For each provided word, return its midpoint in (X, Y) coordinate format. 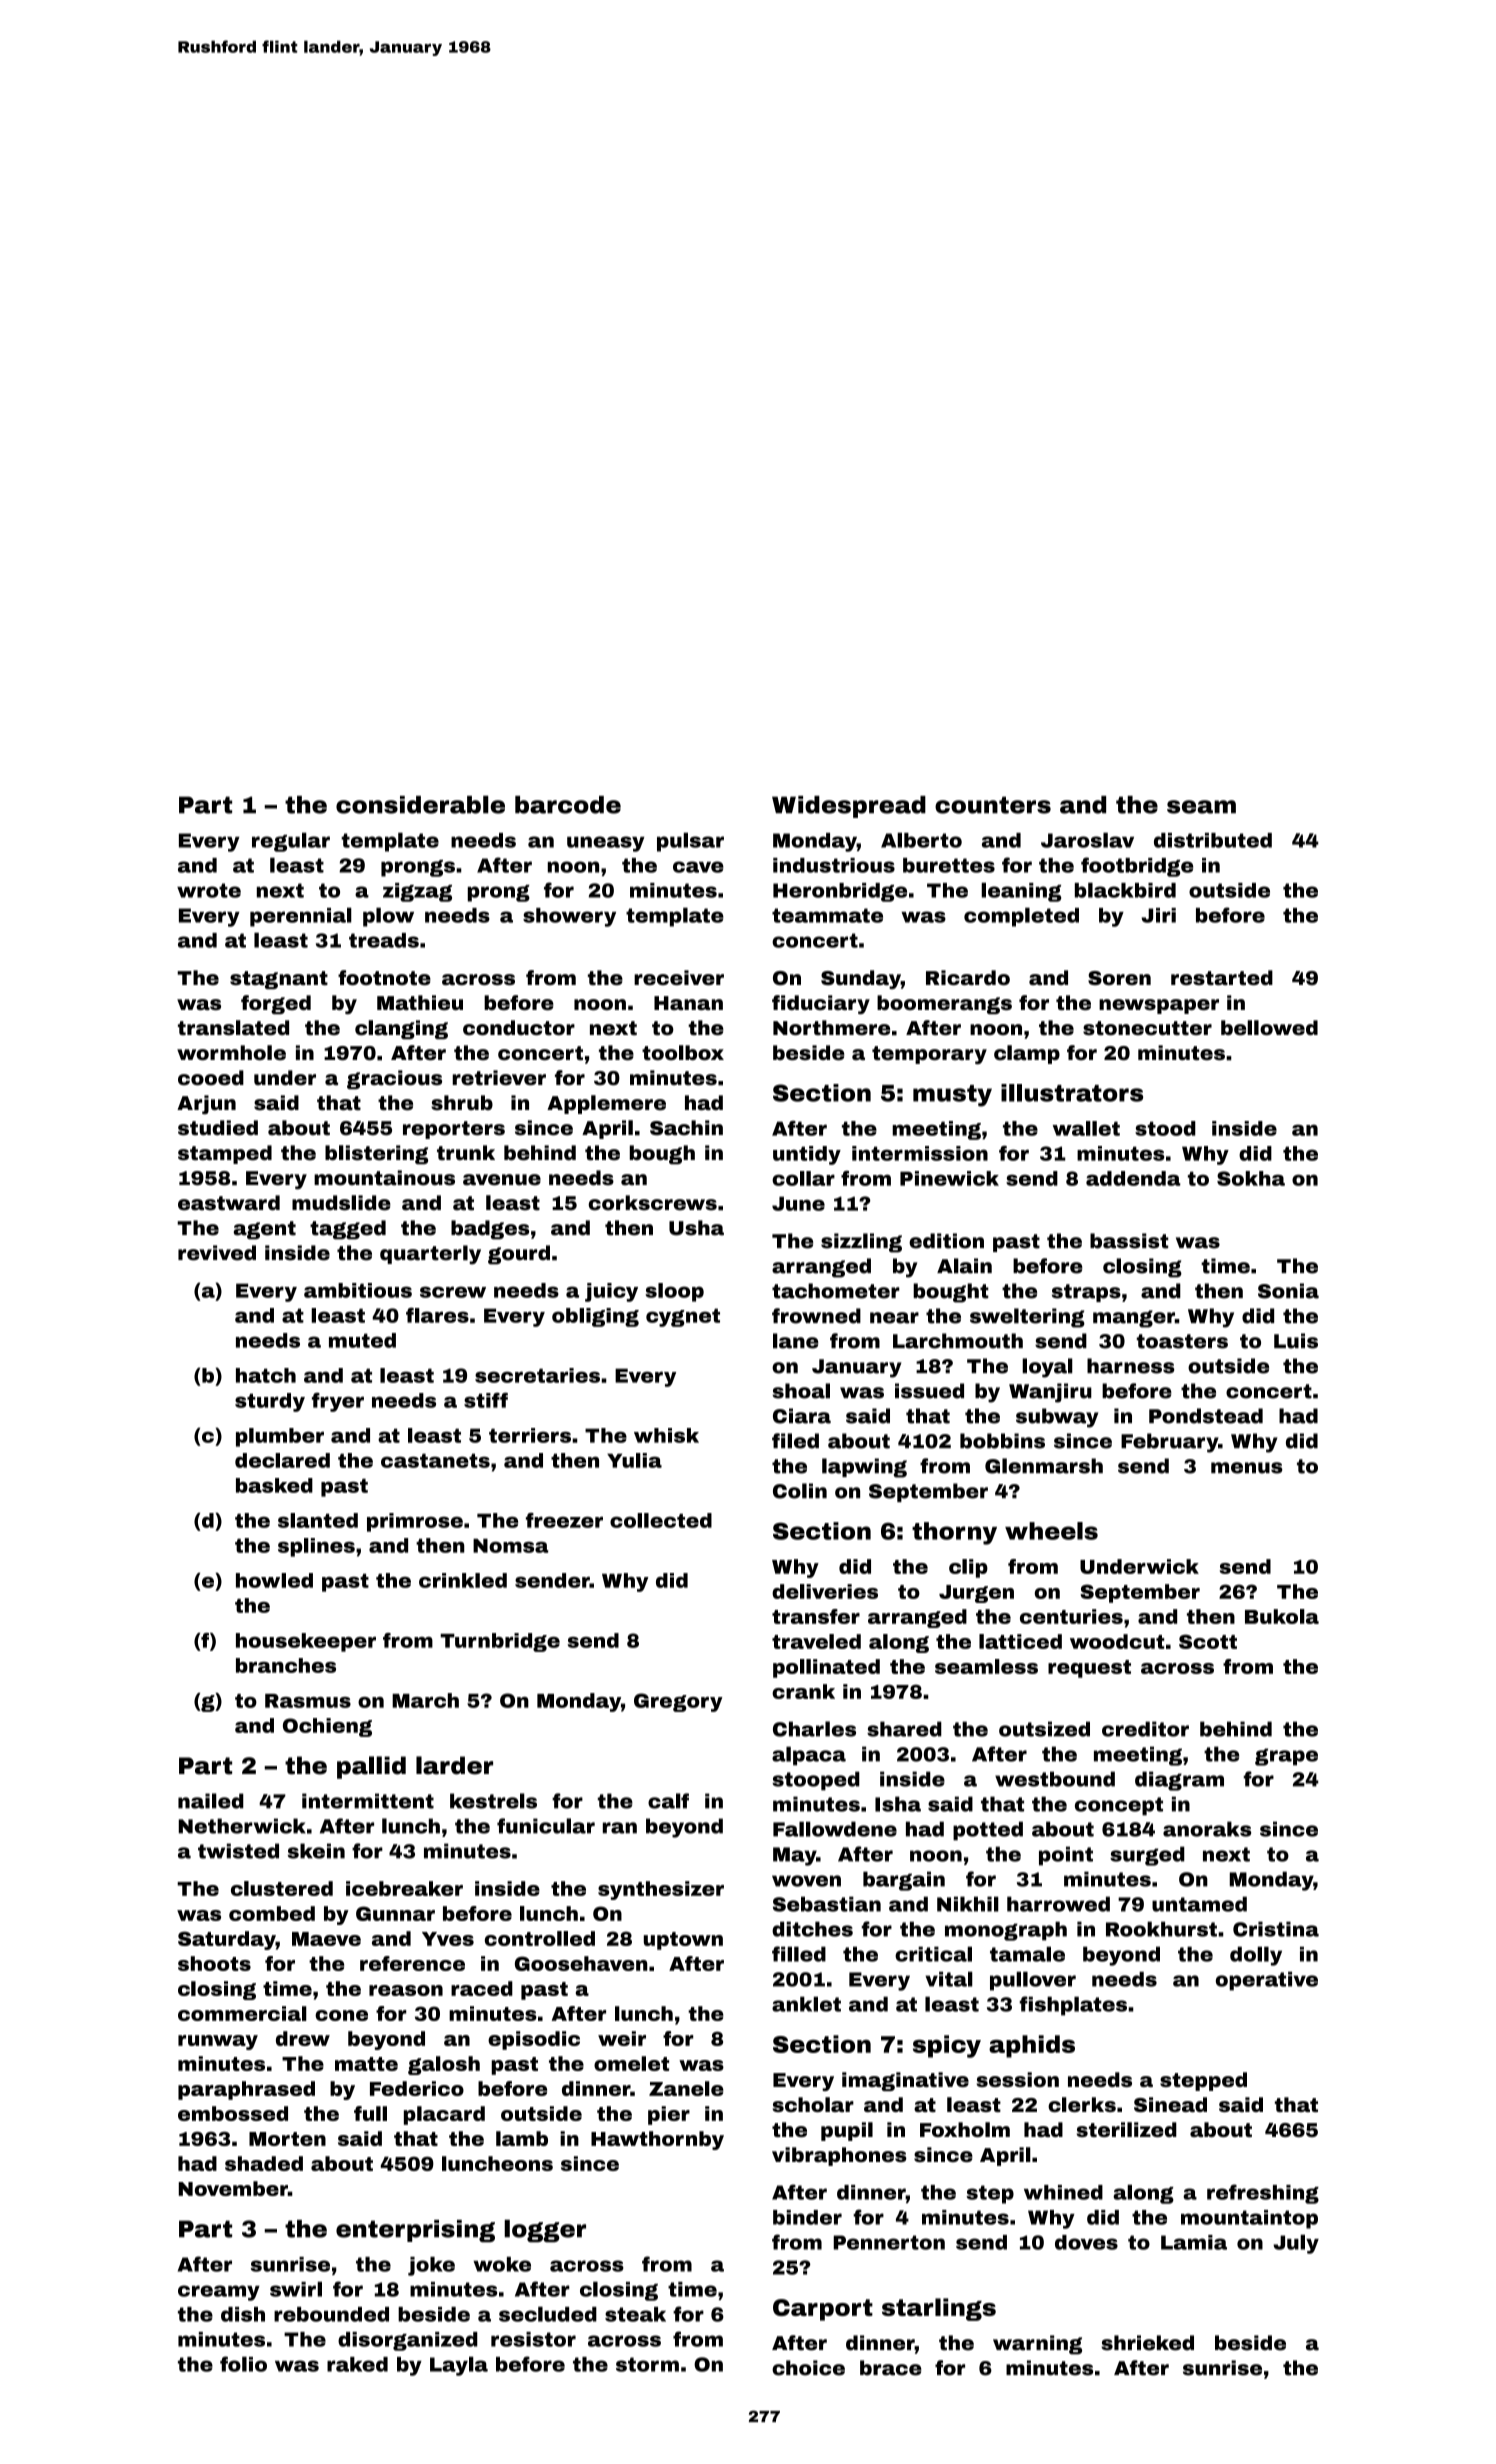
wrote (209, 890)
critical (933, 1954)
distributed (1213, 840)
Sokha (1251, 1178)
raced (482, 1988)
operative (1267, 1981)
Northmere (831, 1027)
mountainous (384, 1178)
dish (243, 2314)
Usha (696, 1228)
